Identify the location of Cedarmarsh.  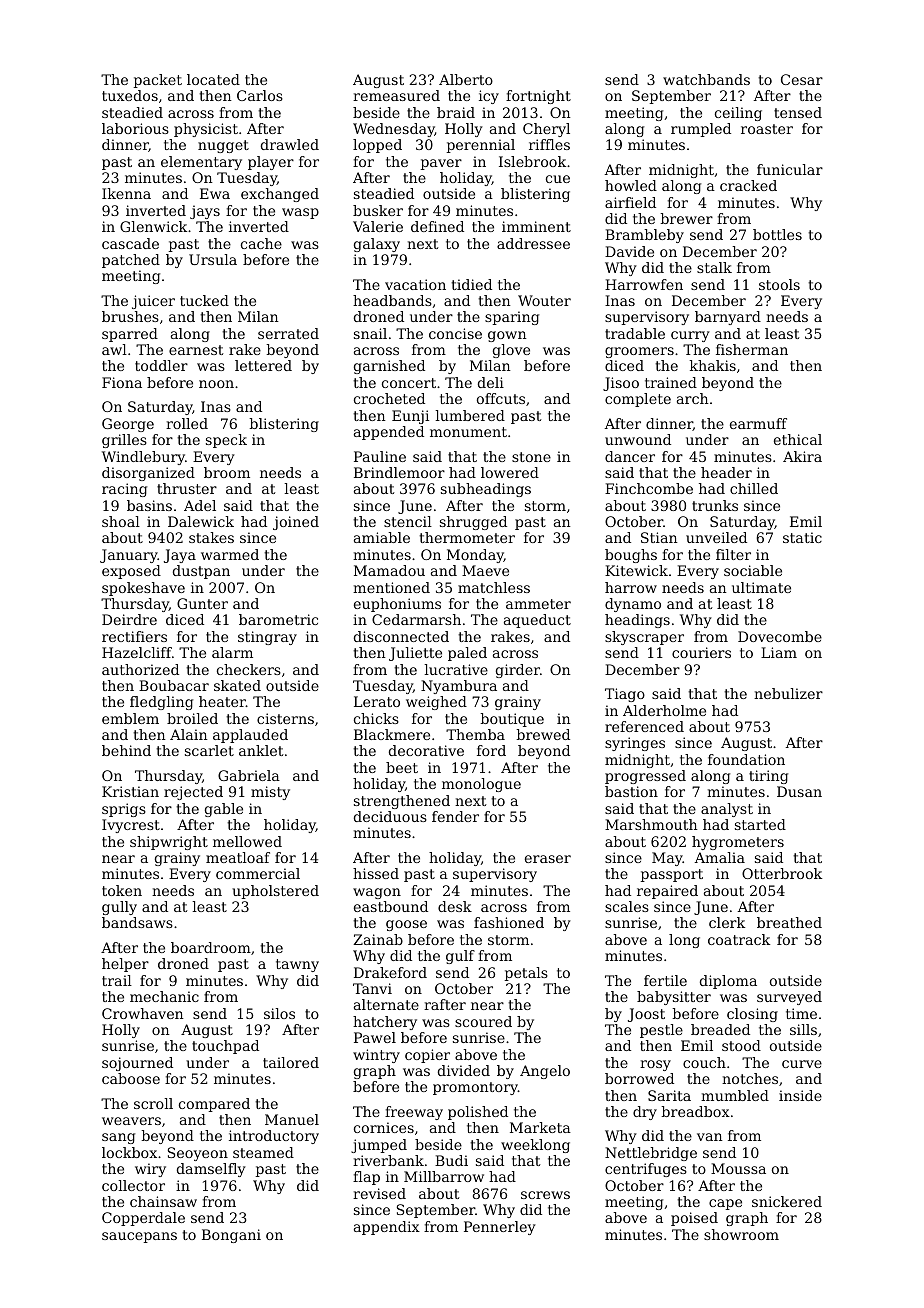
(416, 619).
